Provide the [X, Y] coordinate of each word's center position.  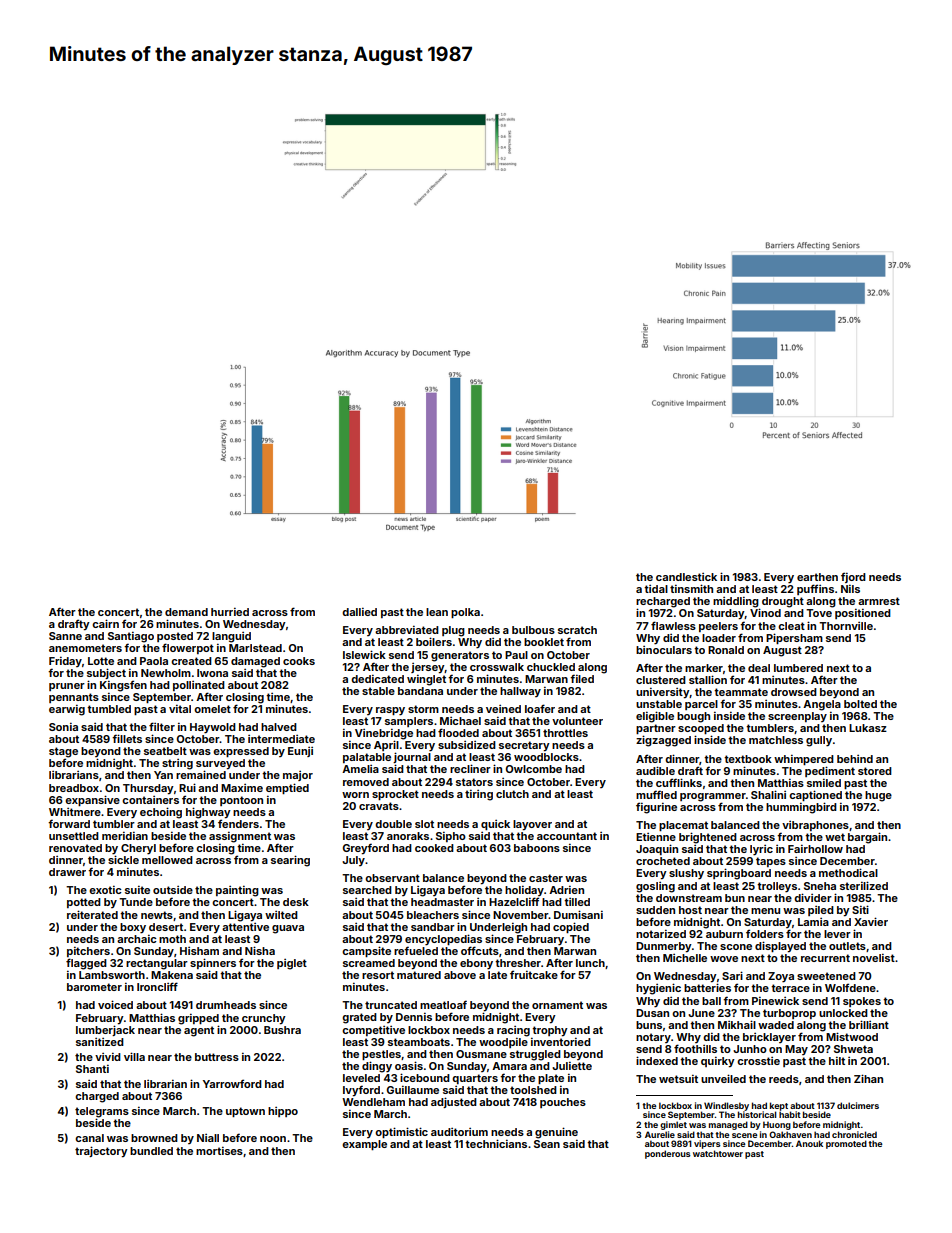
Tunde [136, 902]
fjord [853, 577]
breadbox [74, 788]
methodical [848, 872]
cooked [434, 848]
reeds [784, 1079]
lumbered [798, 668]
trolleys [777, 887]
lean [437, 612]
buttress [217, 1057]
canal [89, 1138]
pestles [381, 1055]
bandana [420, 691]
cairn [105, 623]
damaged [255, 662]
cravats [379, 806]
